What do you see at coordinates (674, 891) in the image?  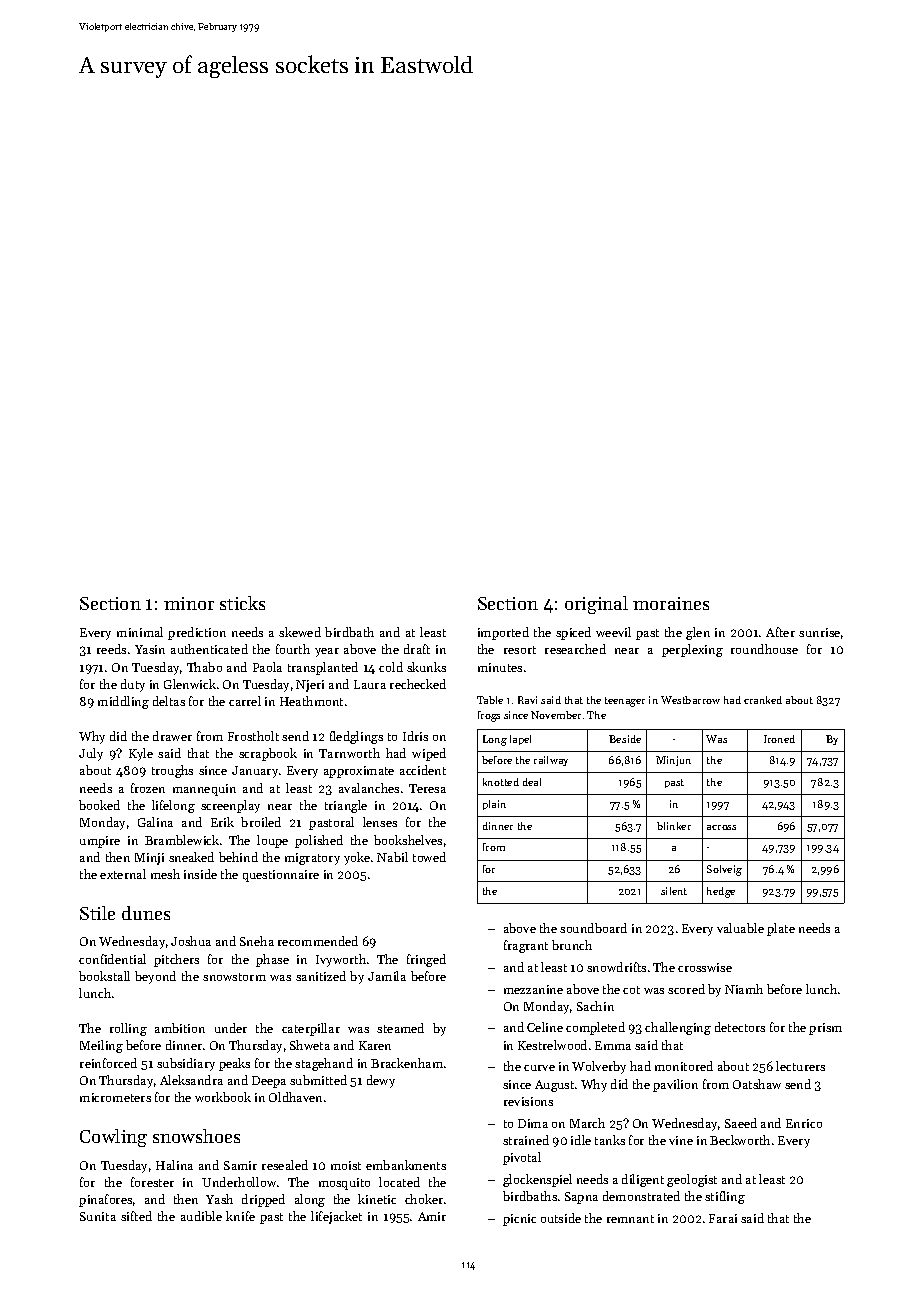 I see `silent` at bounding box center [674, 891].
